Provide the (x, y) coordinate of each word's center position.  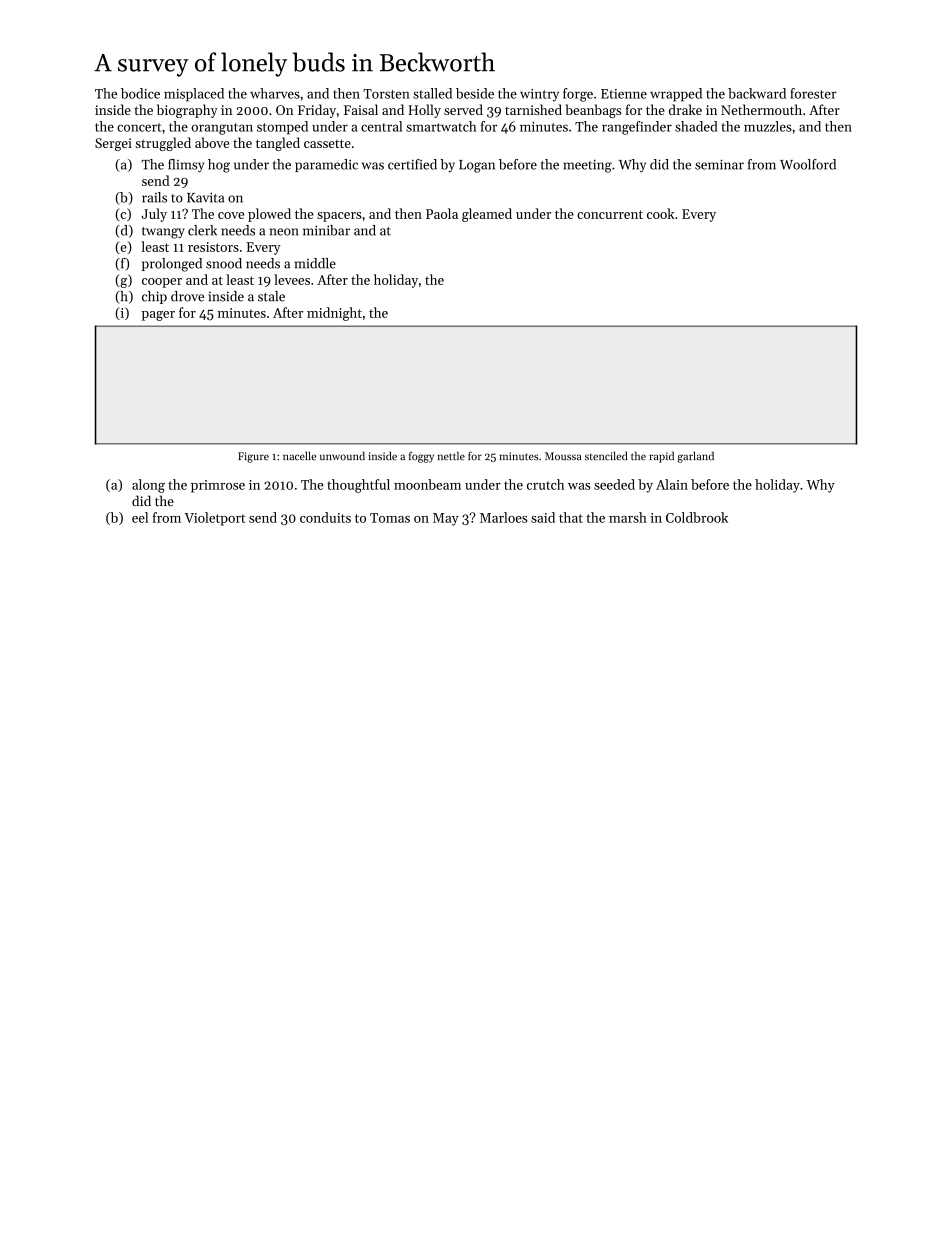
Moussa (563, 456)
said (543, 517)
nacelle (299, 456)
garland (696, 457)
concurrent (610, 214)
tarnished (533, 109)
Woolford (808, 164)
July (154, 215)
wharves (275, 93)
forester (813, 93)
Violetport (214, 519)
